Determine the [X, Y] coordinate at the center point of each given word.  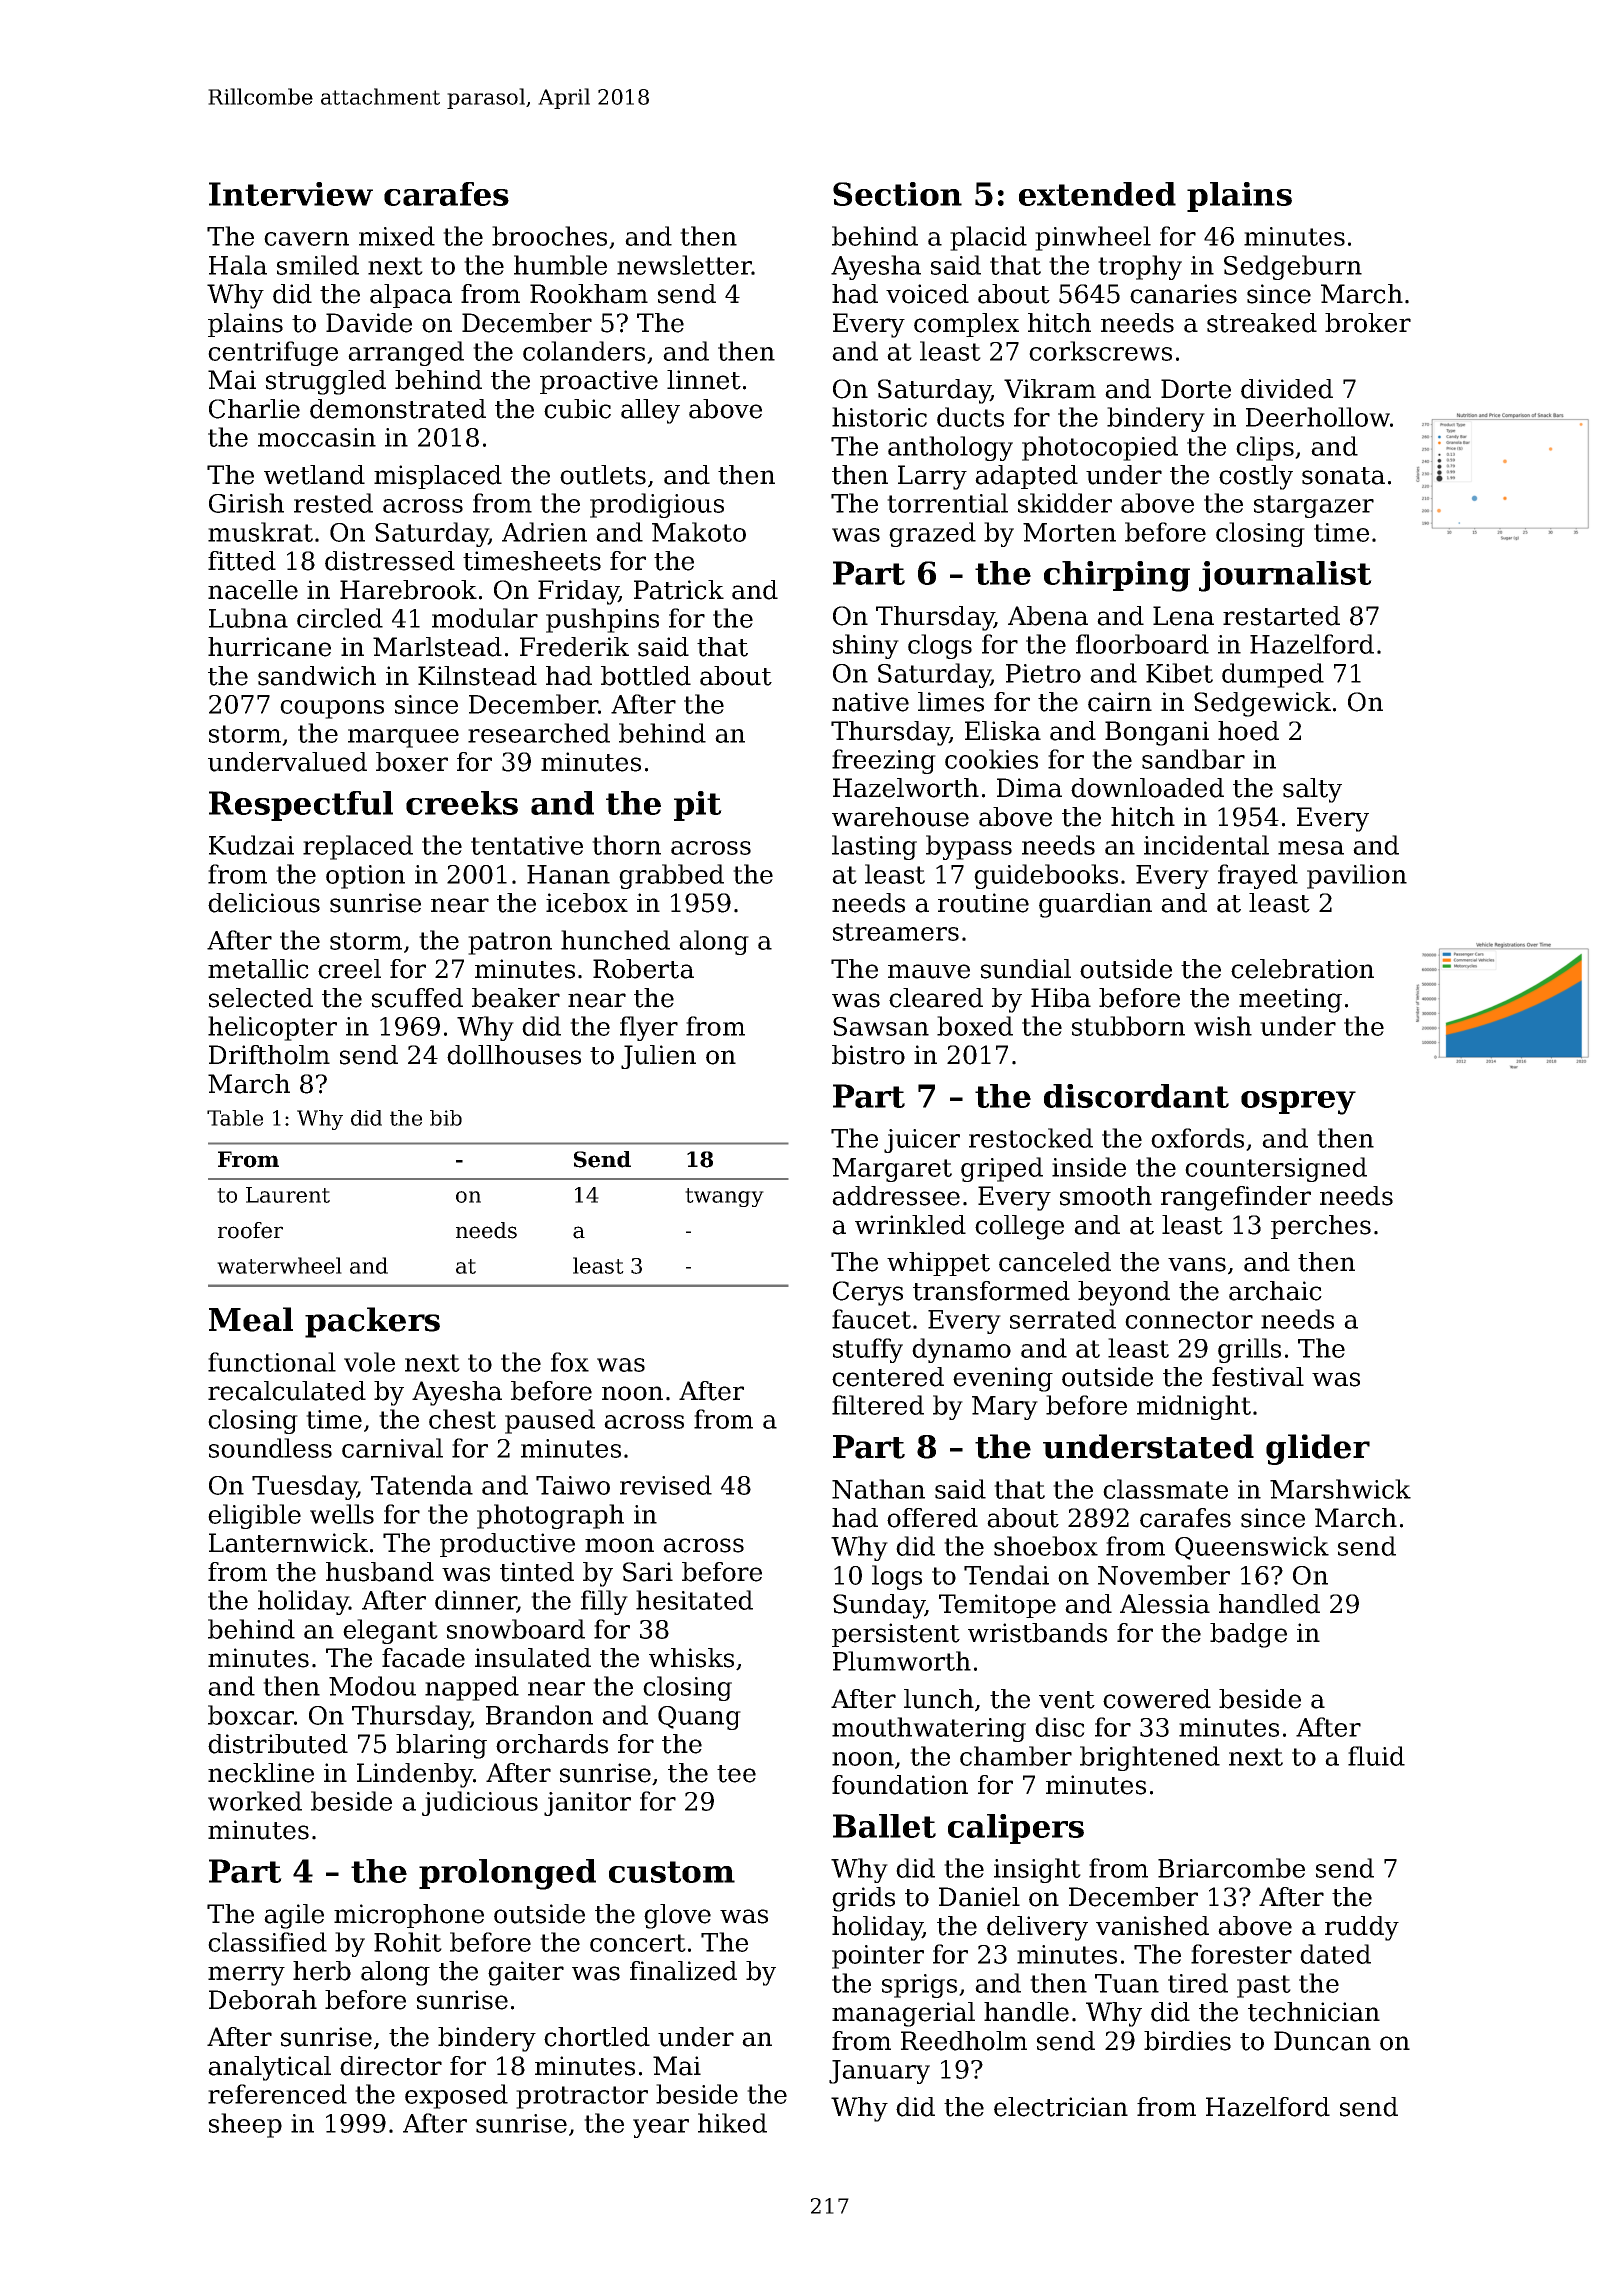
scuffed [417, 998]
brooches [549, 236]
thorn [626, 845]
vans [1197, 1264]
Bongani [1157, 733]
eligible [254, 1516]
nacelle [253, 590]
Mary [1005, 1408]
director [391, 2066]
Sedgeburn [1293, 267]
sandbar [1193, 759]
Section [897, 194]
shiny [866, 646]
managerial [903, 2014]
